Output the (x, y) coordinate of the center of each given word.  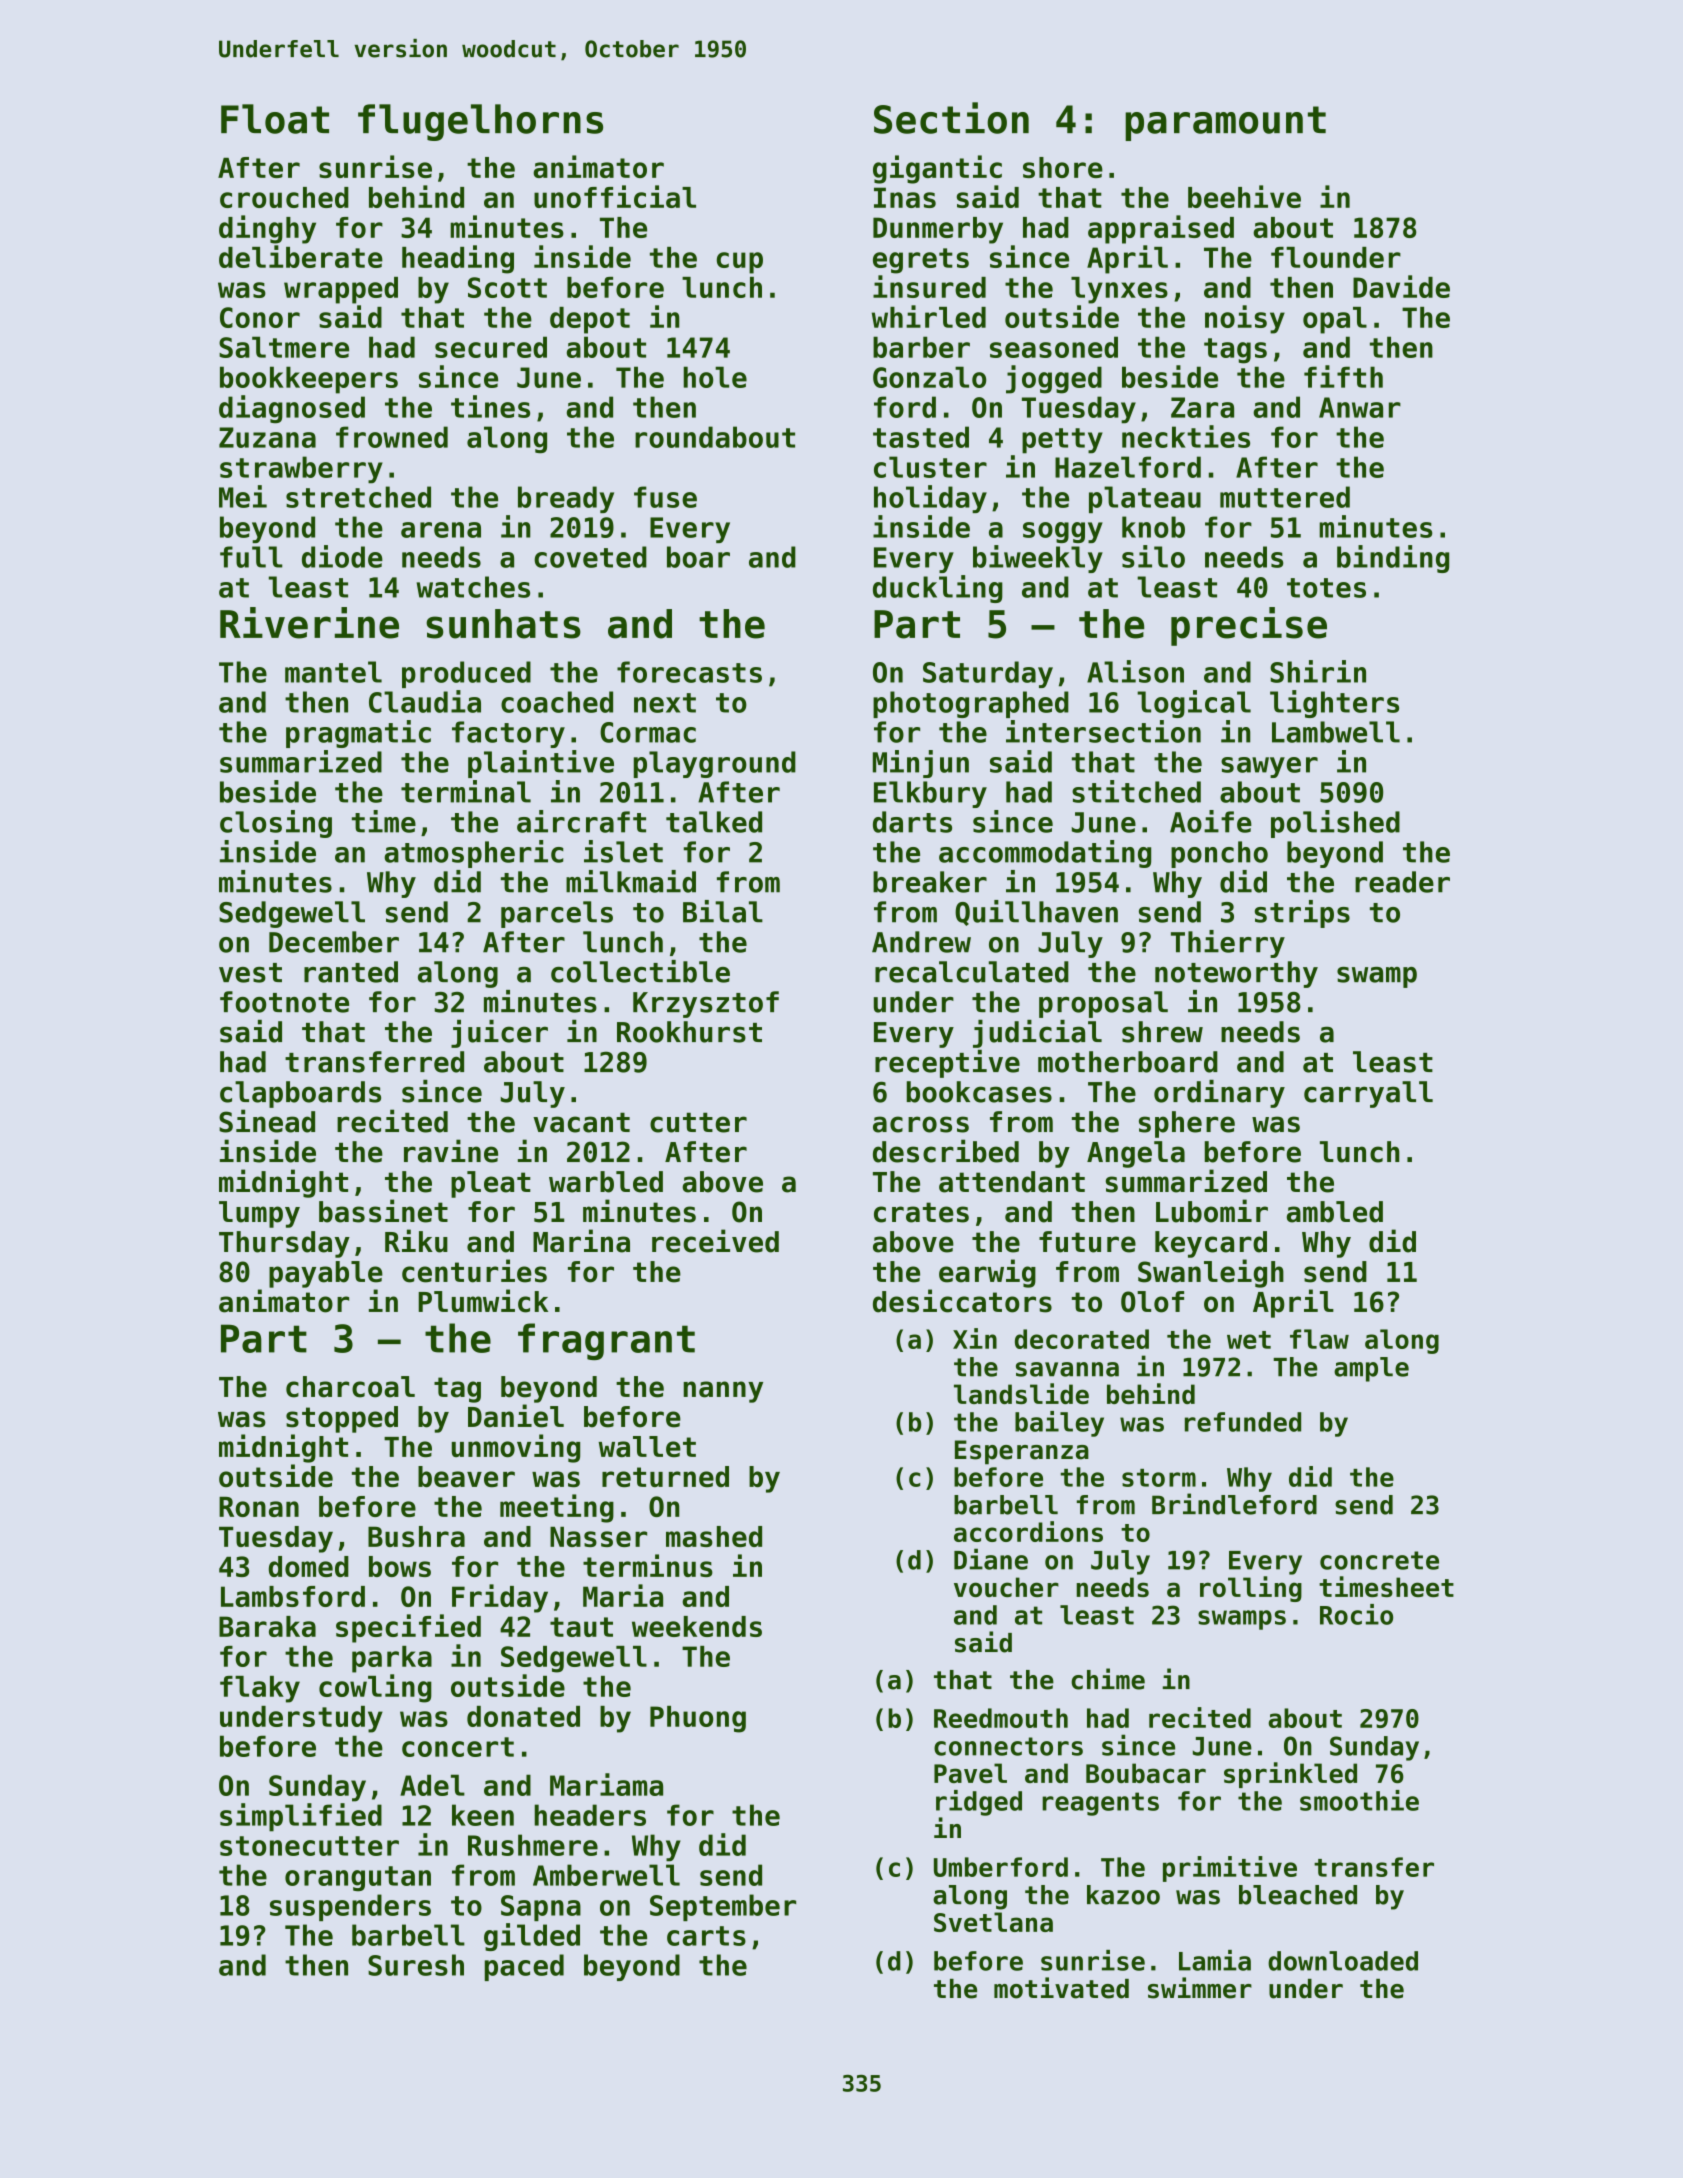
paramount (1225, 123)
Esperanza (1022, 1452)
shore (1063, 167)
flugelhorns (480, 122)
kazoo (1123, 1895)
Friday (500, 1598)
